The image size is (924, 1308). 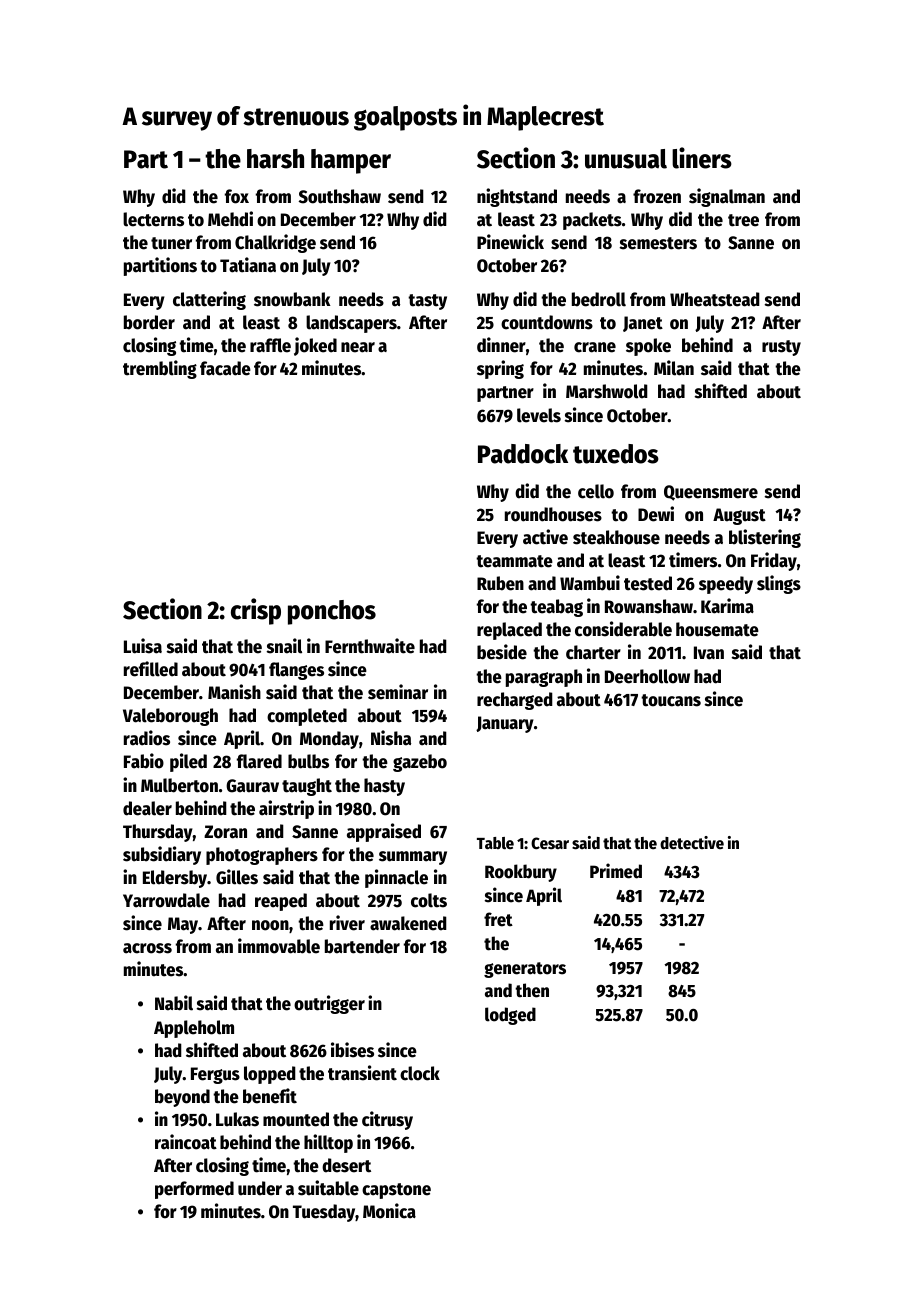 I want to click on considerable, so click(x=623, y=629).
